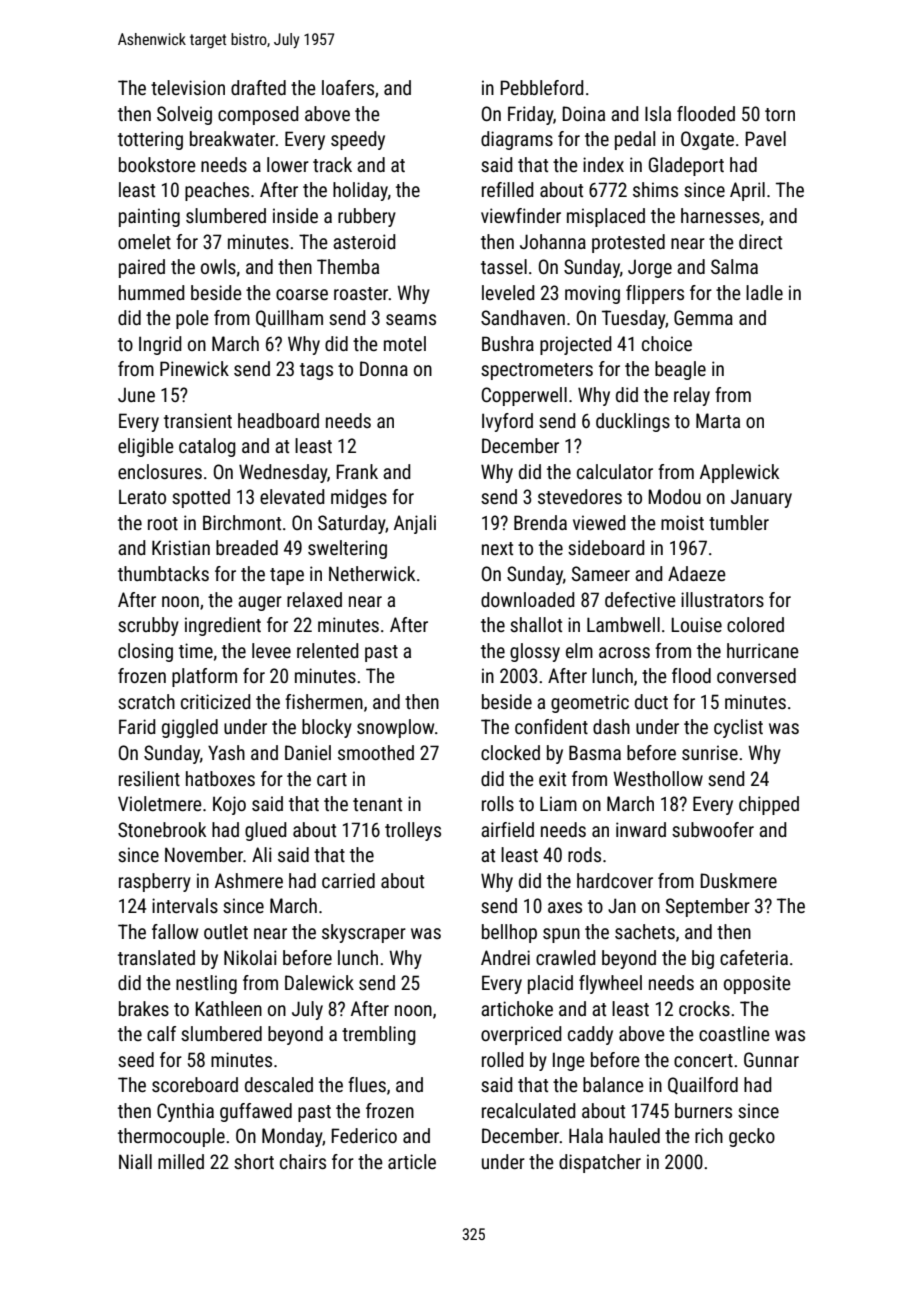 This page has height=1311, width=924. Describe the element at coordinates (249, 880) in the page. I see `Ashmere` at that location.
